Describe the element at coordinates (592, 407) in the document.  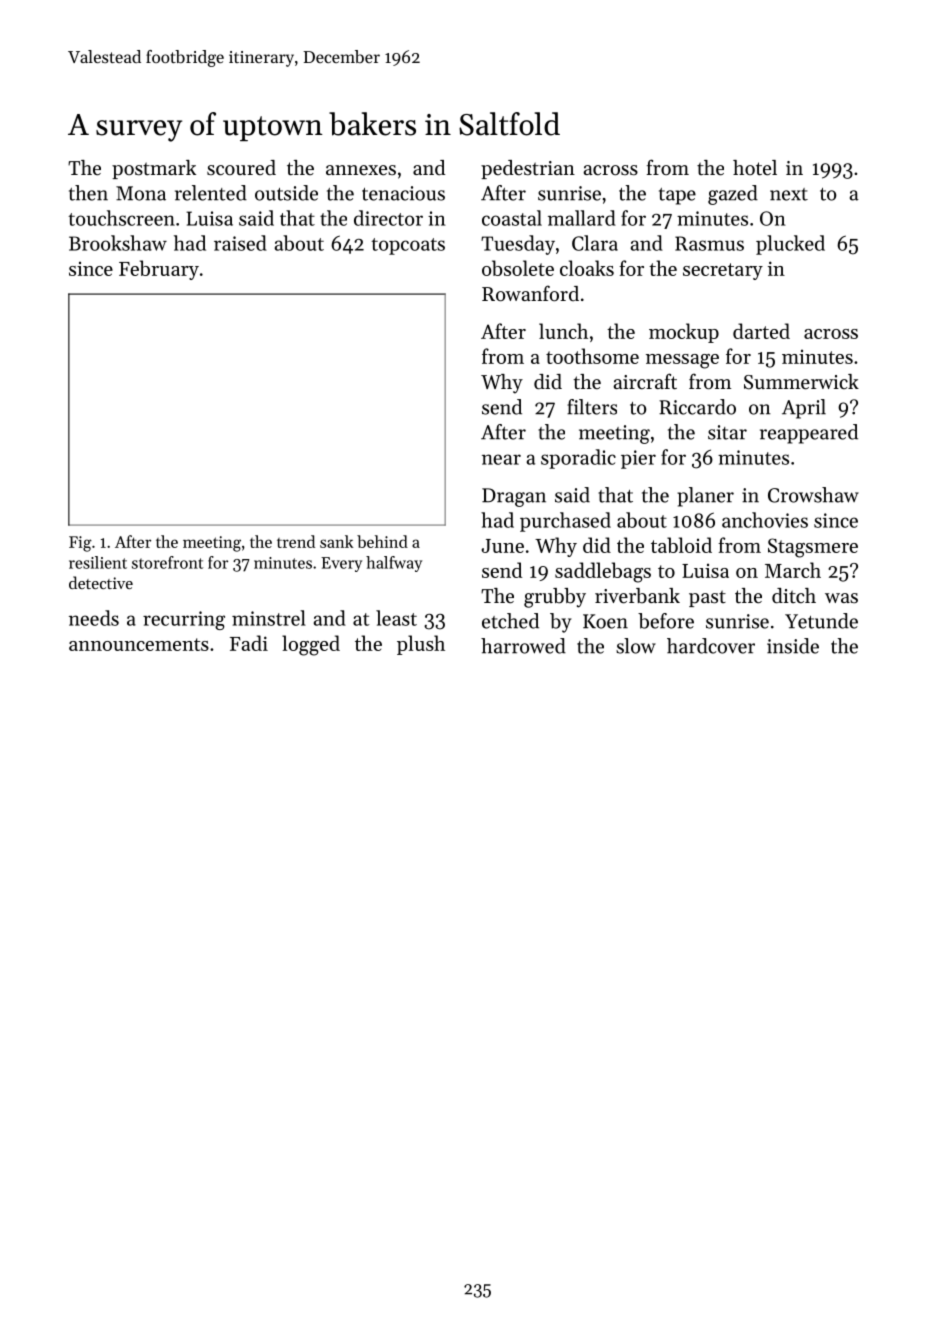
I see `filters` at that location.
